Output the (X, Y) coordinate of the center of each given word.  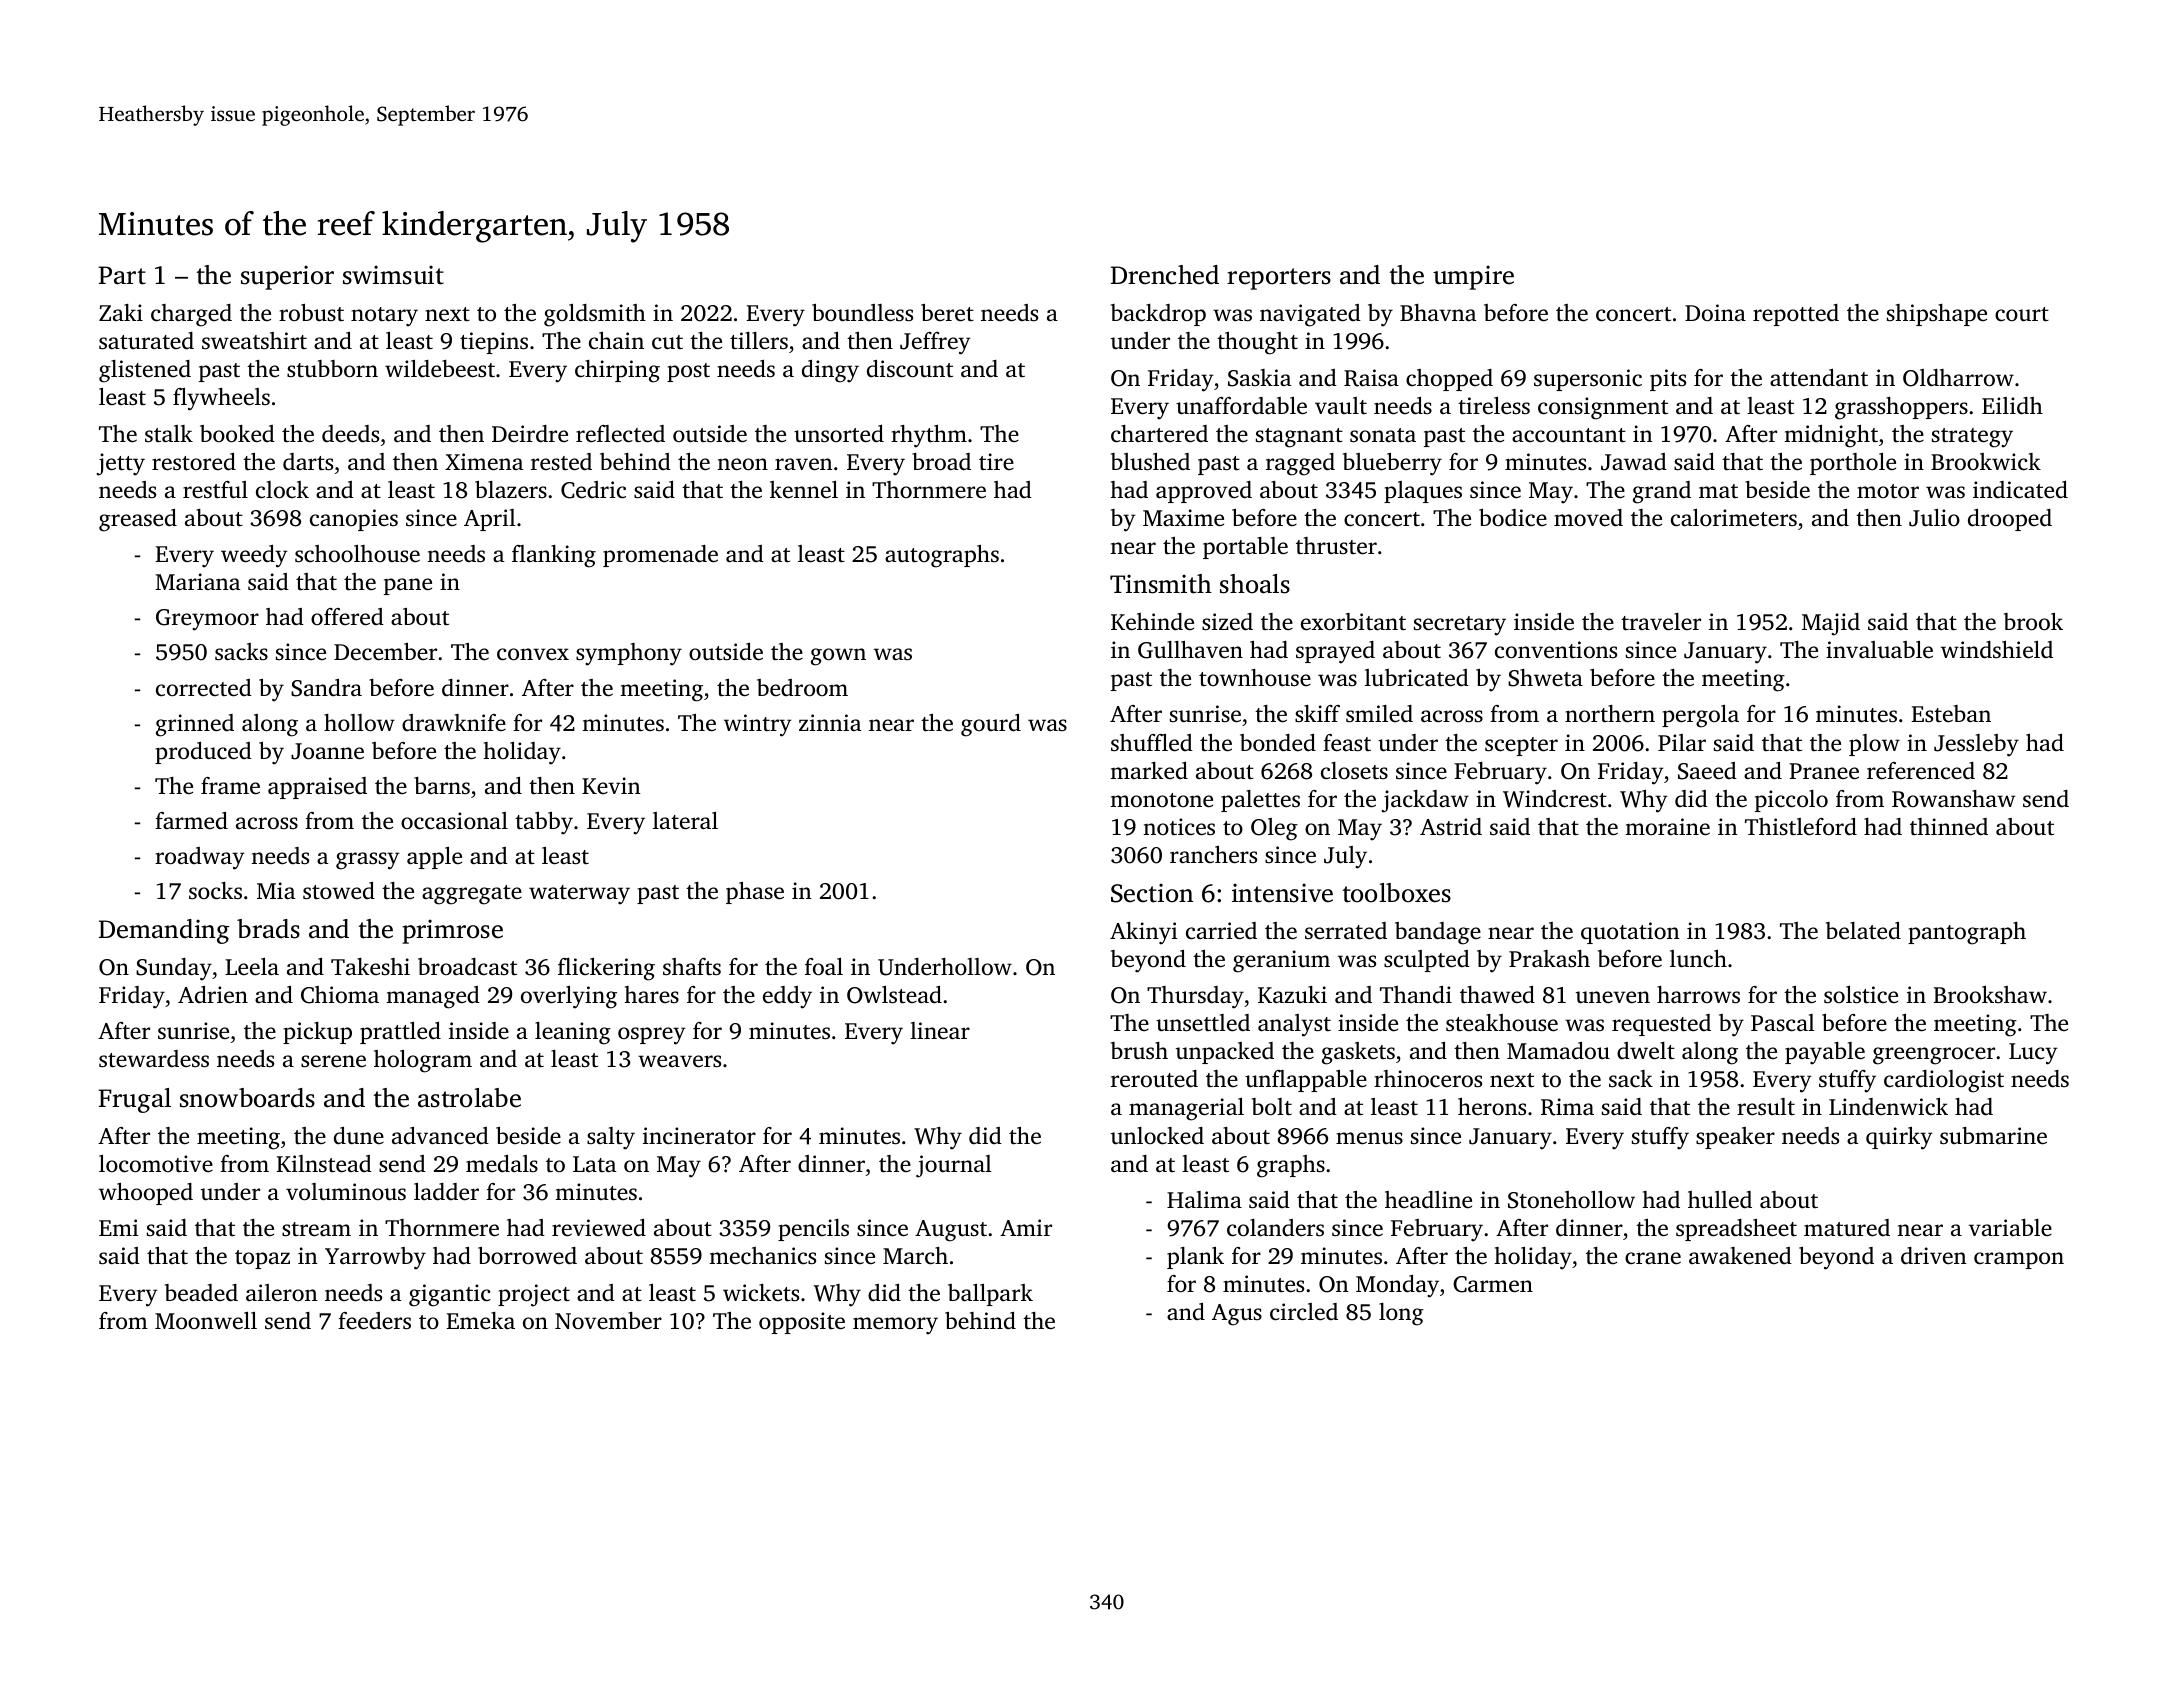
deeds (350, 434)
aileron (282, 1293)
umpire (1473, 277)
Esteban (1951, 714)
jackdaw (1425, 801)
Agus (1237, 1315)
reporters (1279, 279)
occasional (454, 821)
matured (1847, 1228)
